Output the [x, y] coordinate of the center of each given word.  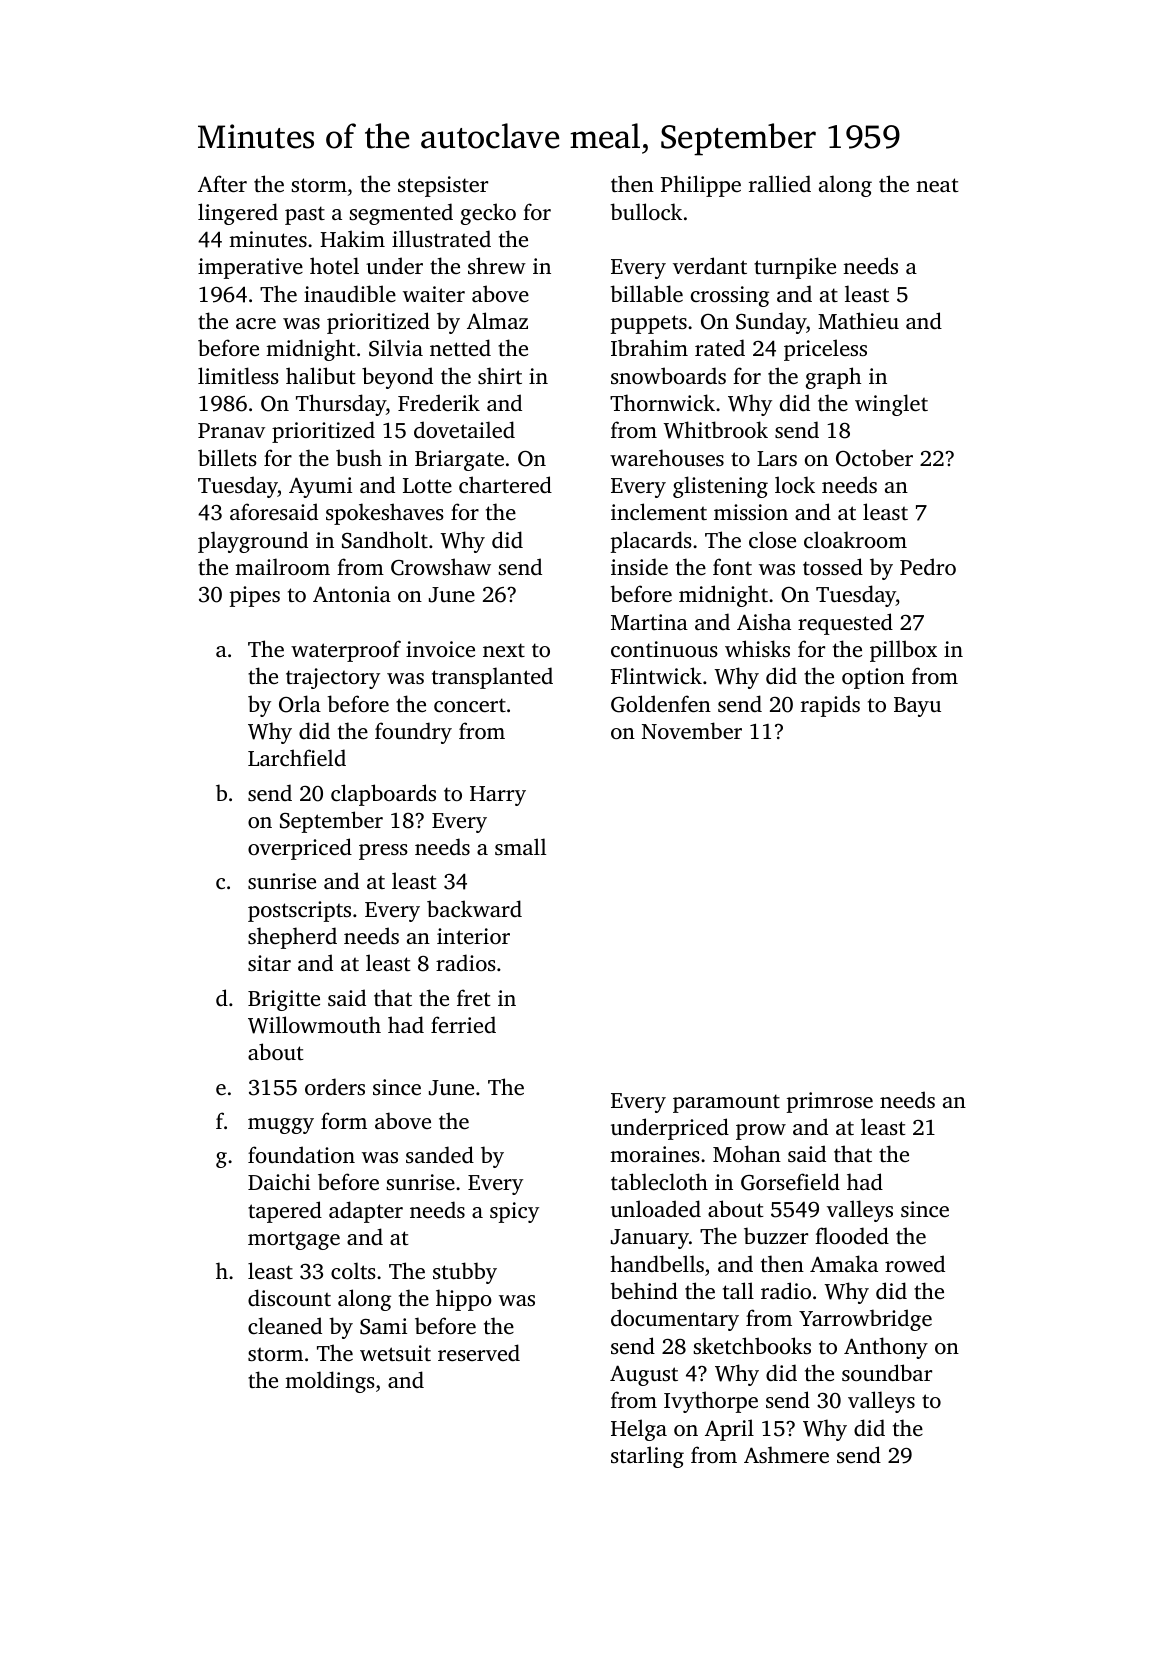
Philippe [701, 186]
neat [937, 185]
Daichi [279, 1181]
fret [474, 997]
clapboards [383, 795]
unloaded [656, 1208]
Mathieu [858, 320]
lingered [238, 214]
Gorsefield [790, 1182]
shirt [500, 375]
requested [845, 624]
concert [470, 705]
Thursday [341, 405]
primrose [830, 1102]
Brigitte [284, 1000]
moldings [330, 1382]
